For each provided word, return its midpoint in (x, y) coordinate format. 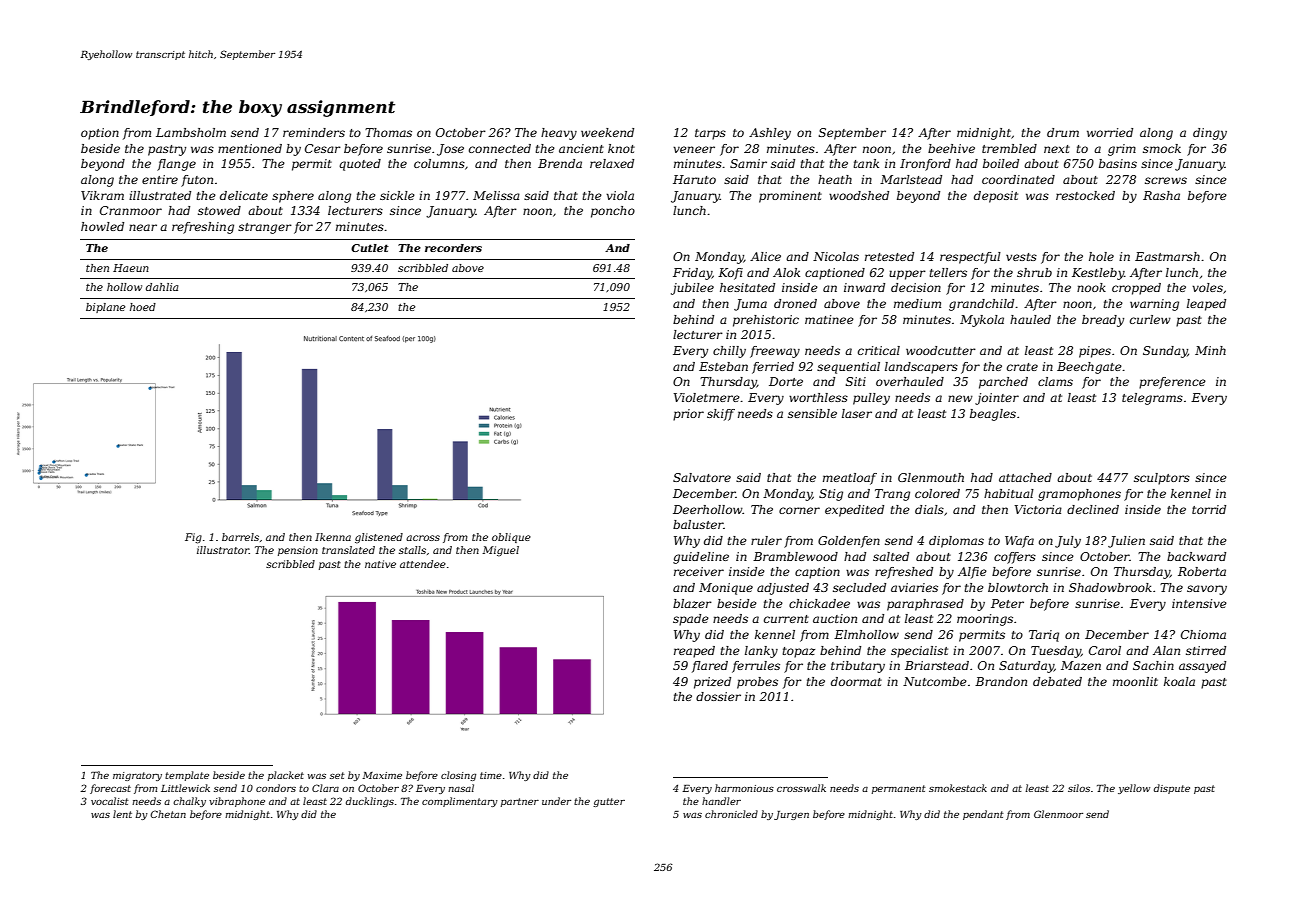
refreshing (203, 228)
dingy (1210, 134)
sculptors (1162, 479)
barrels (240, 537)
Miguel (500, 551)
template (187, 776)
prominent (790, 197)
